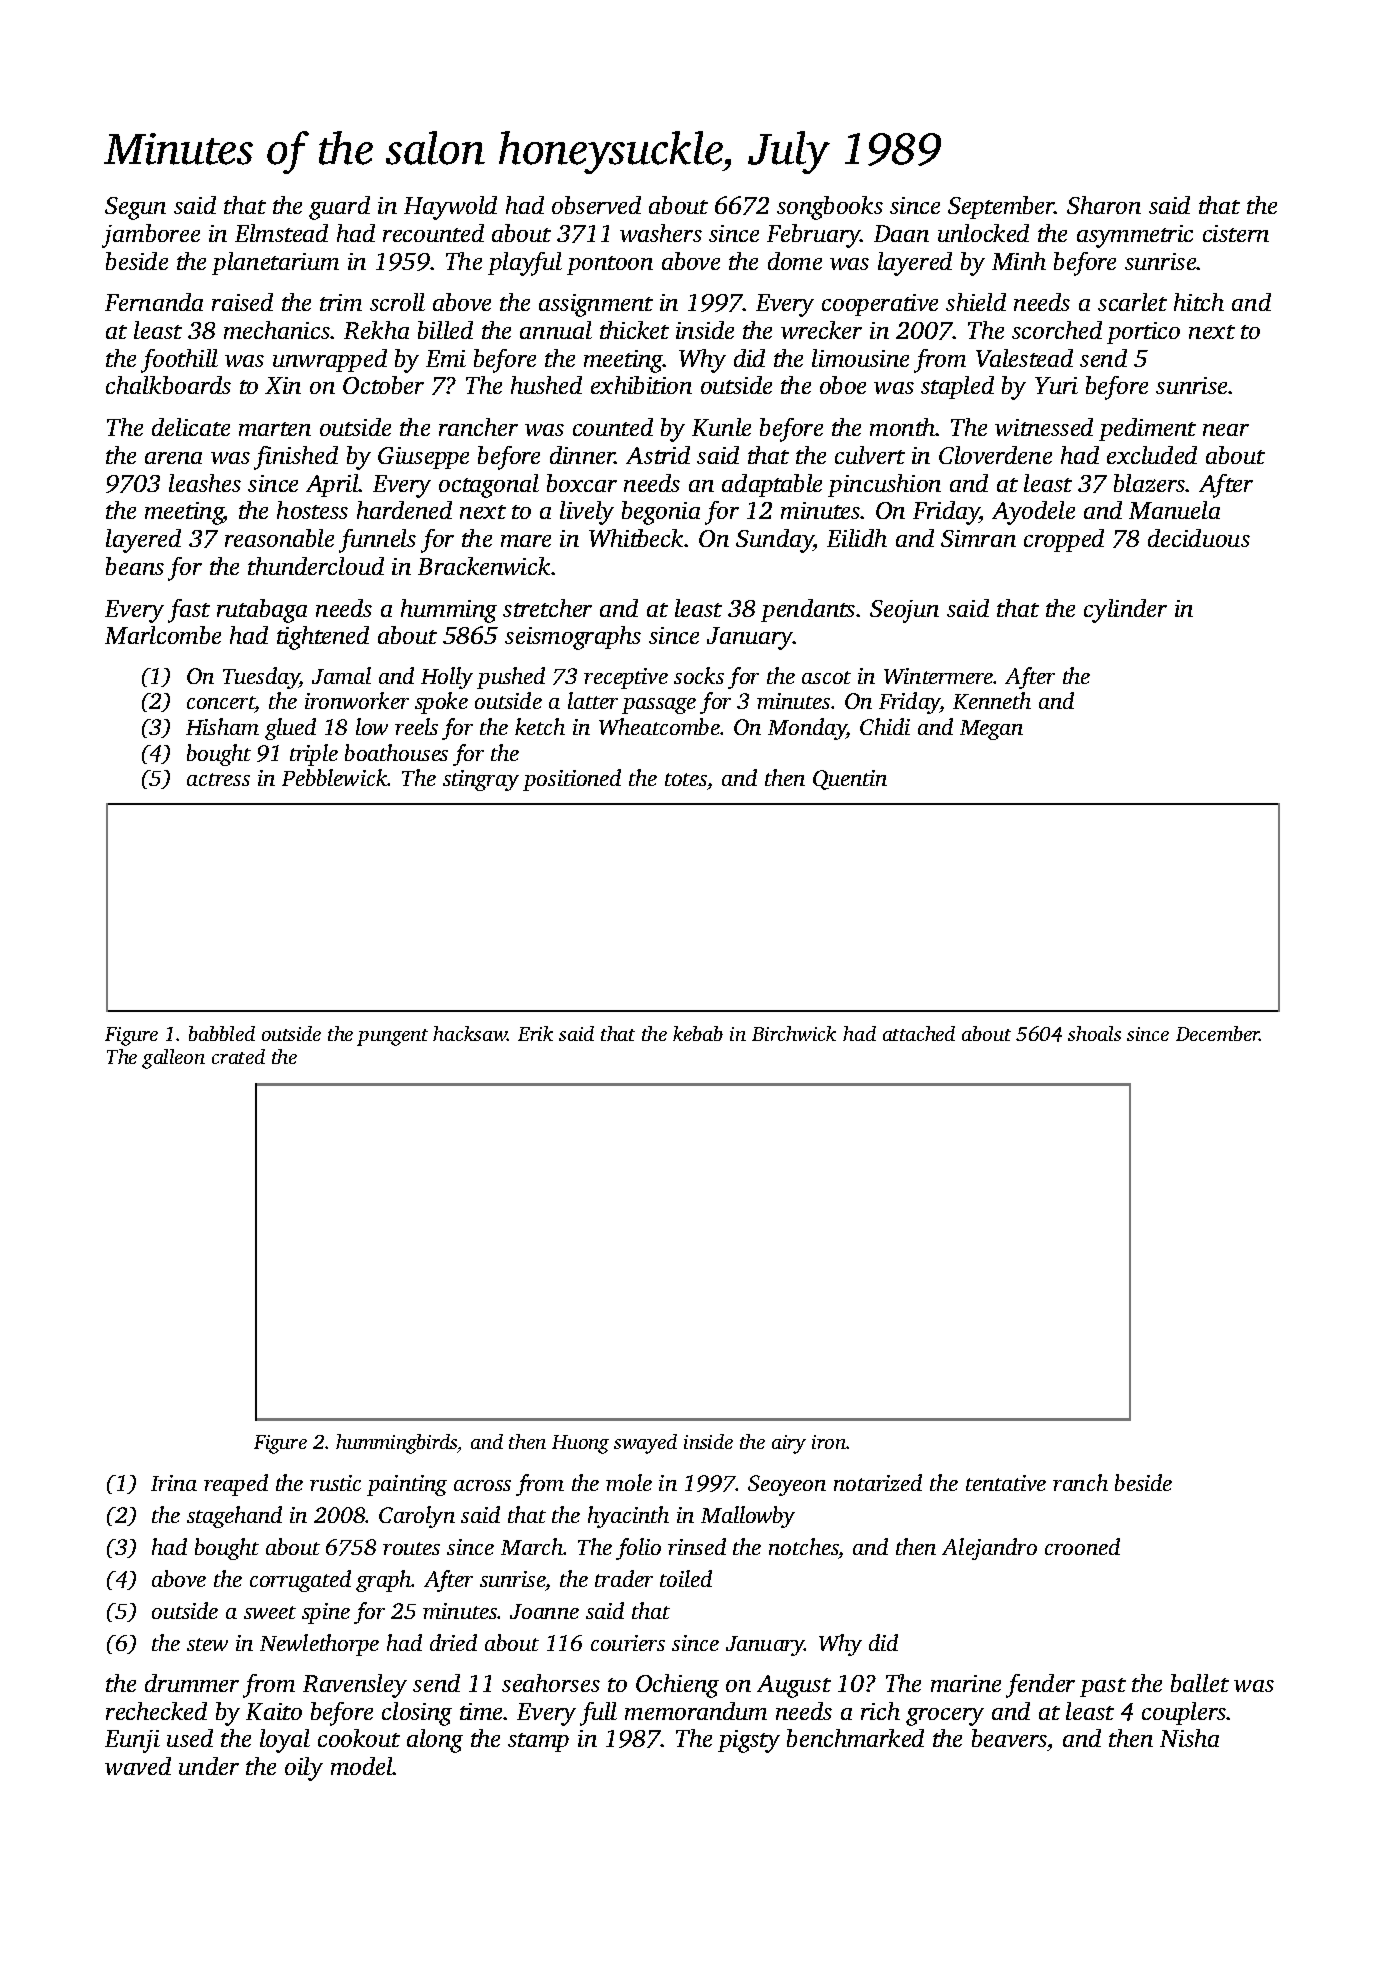 The image size is (1386, 1969). Describe the element at coordinates (580, 1444) in the document. I see `Huong` at that location.
